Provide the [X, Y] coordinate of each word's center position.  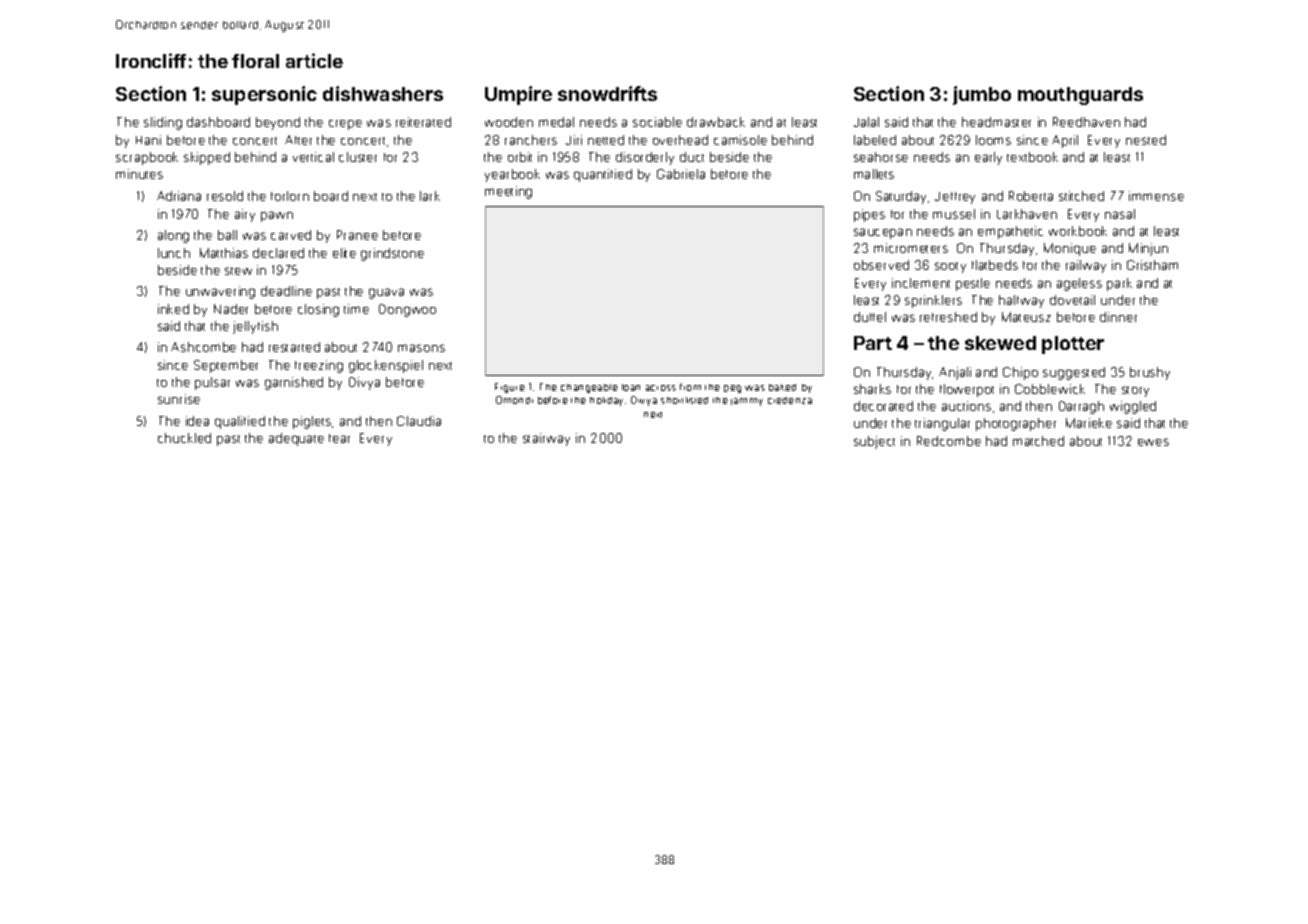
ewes [1153, 442]
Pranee [357, 235]
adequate [296, 439]
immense [1156, 196]
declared [278, 253]
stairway [546, 439]
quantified [603, 175]
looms [993, 140]
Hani [148, 140]
